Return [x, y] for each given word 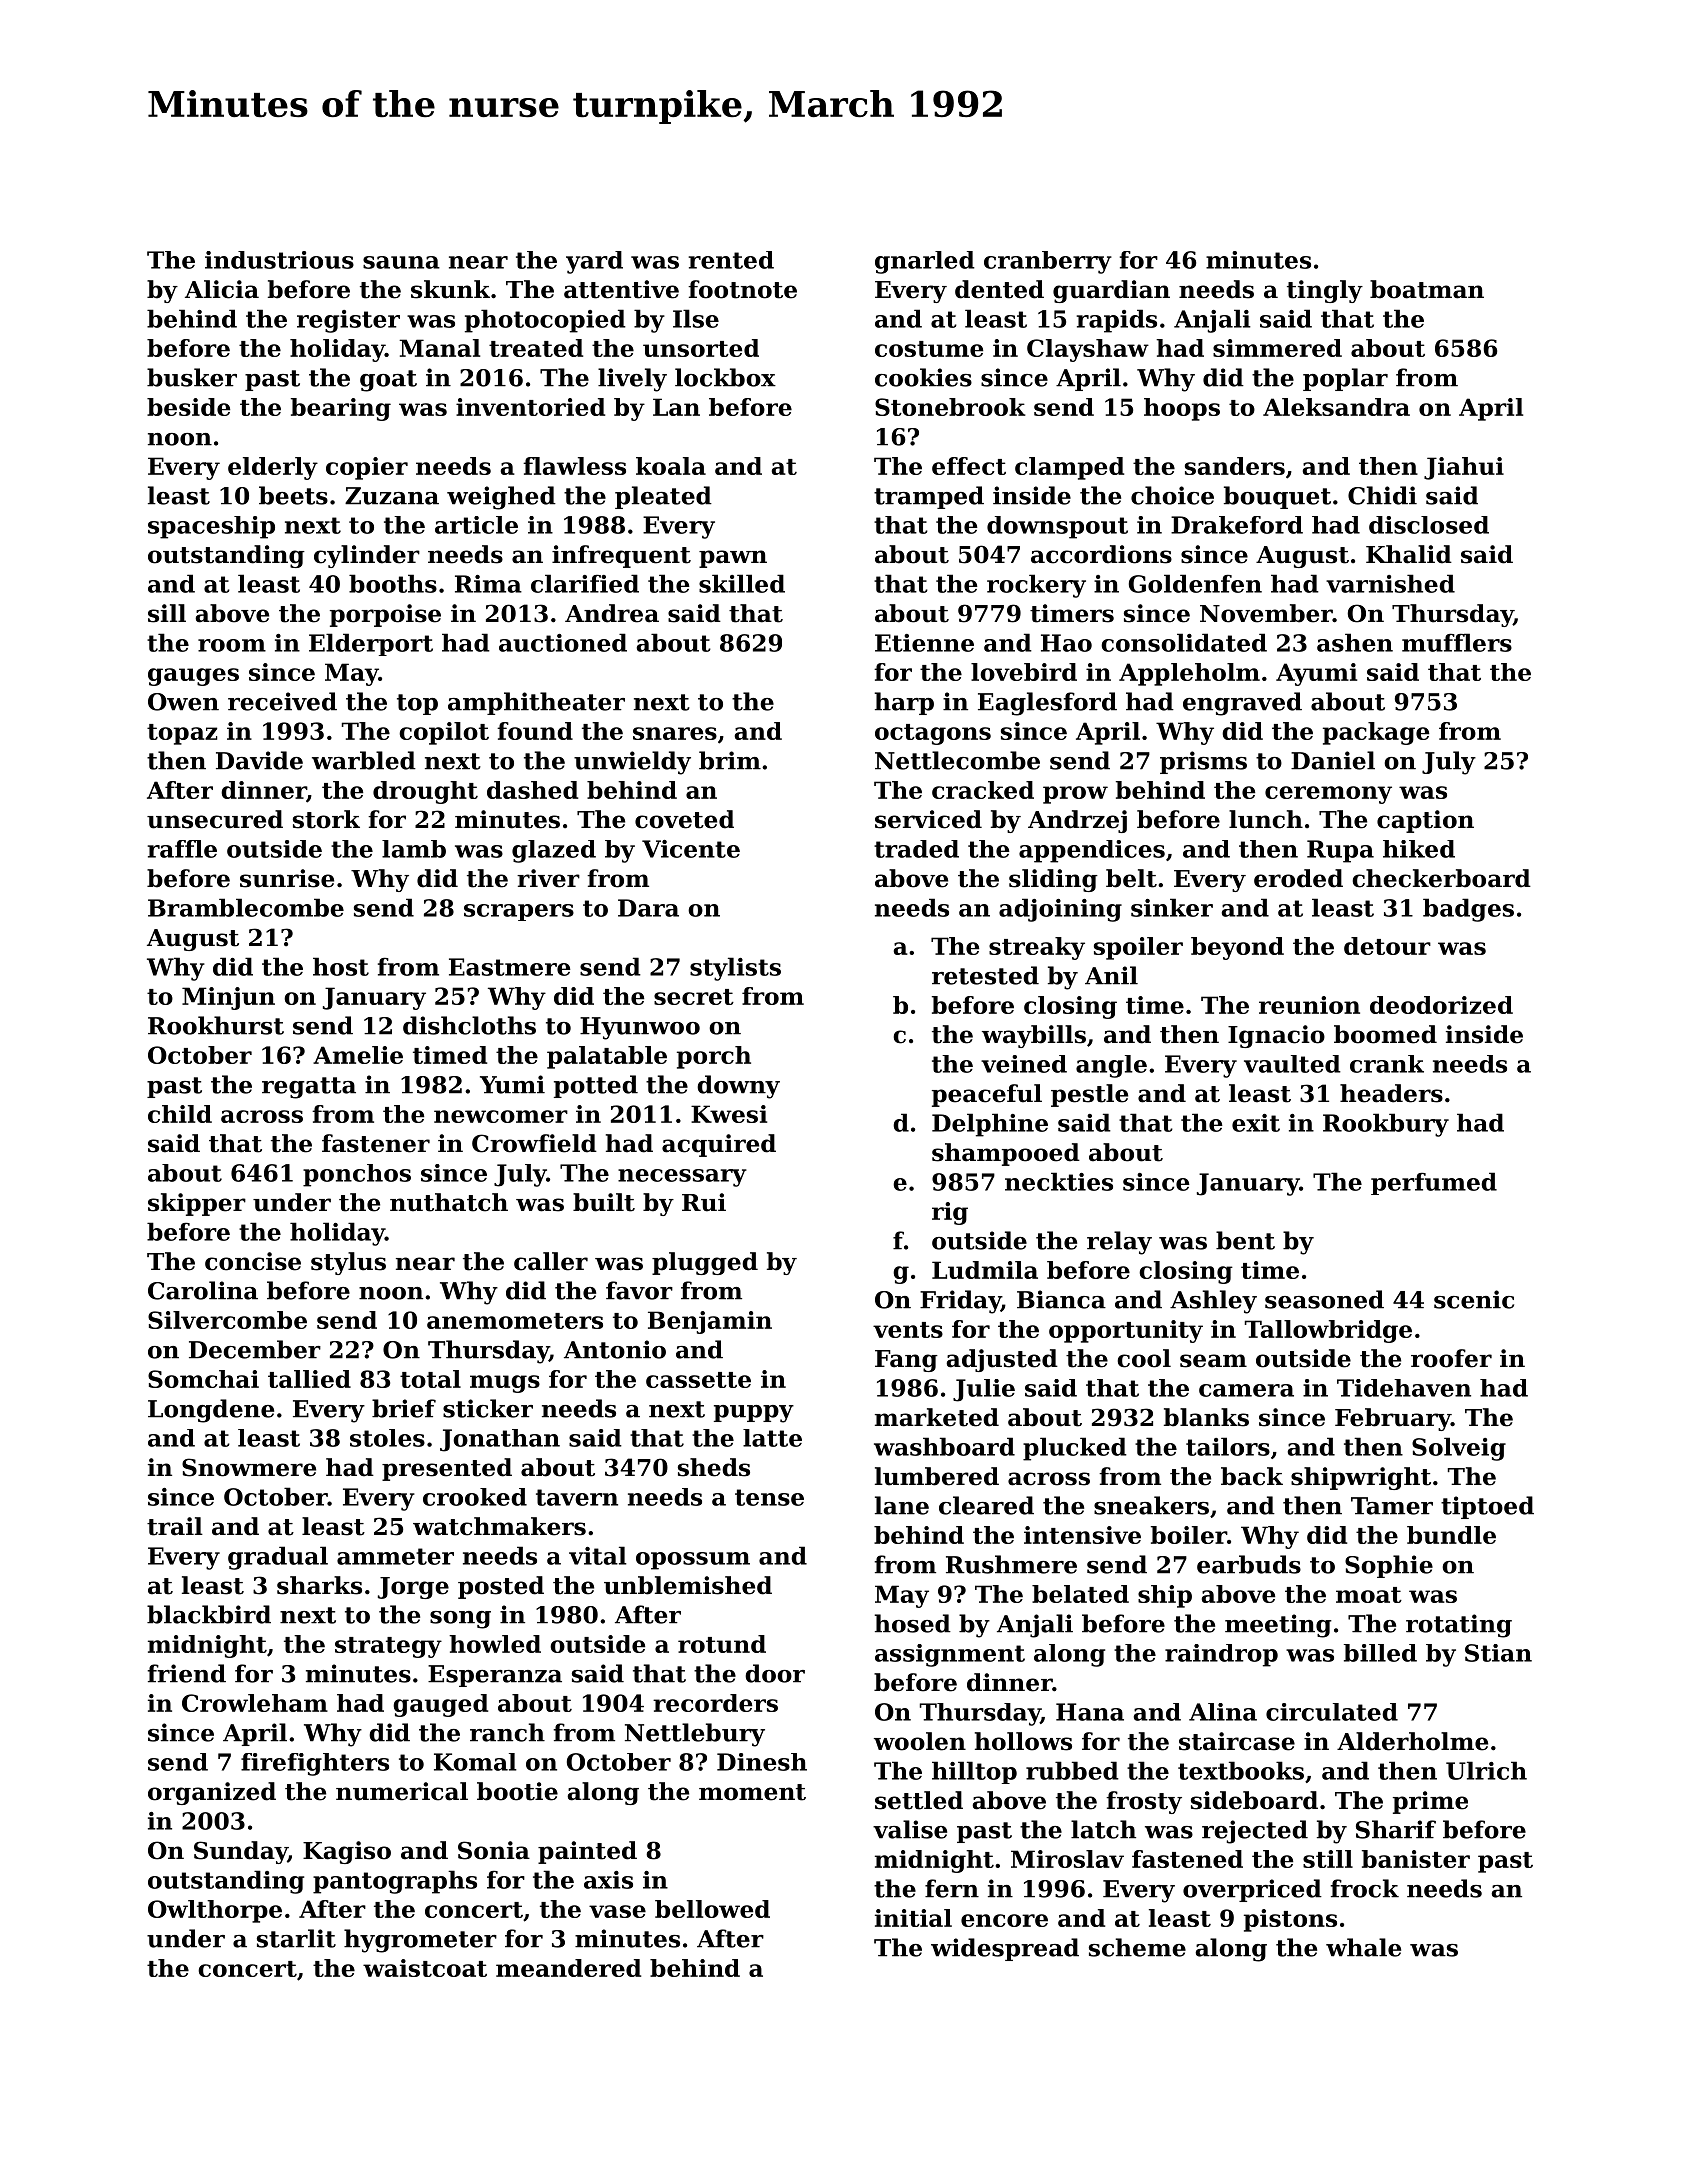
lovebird [1024, 672]
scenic [1474, 1299]
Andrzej [1077, 821]
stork [326, 819]
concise [253, 1261]
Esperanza [495, 1676]
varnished [1390, 583]
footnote [742, 289]
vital [598, 1555]
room [232, 645]
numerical [402, 1791]
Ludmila [985, 1270]
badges [1468, 910]
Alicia [222, 289]
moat [1369, 1595]
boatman [1427, 289]
